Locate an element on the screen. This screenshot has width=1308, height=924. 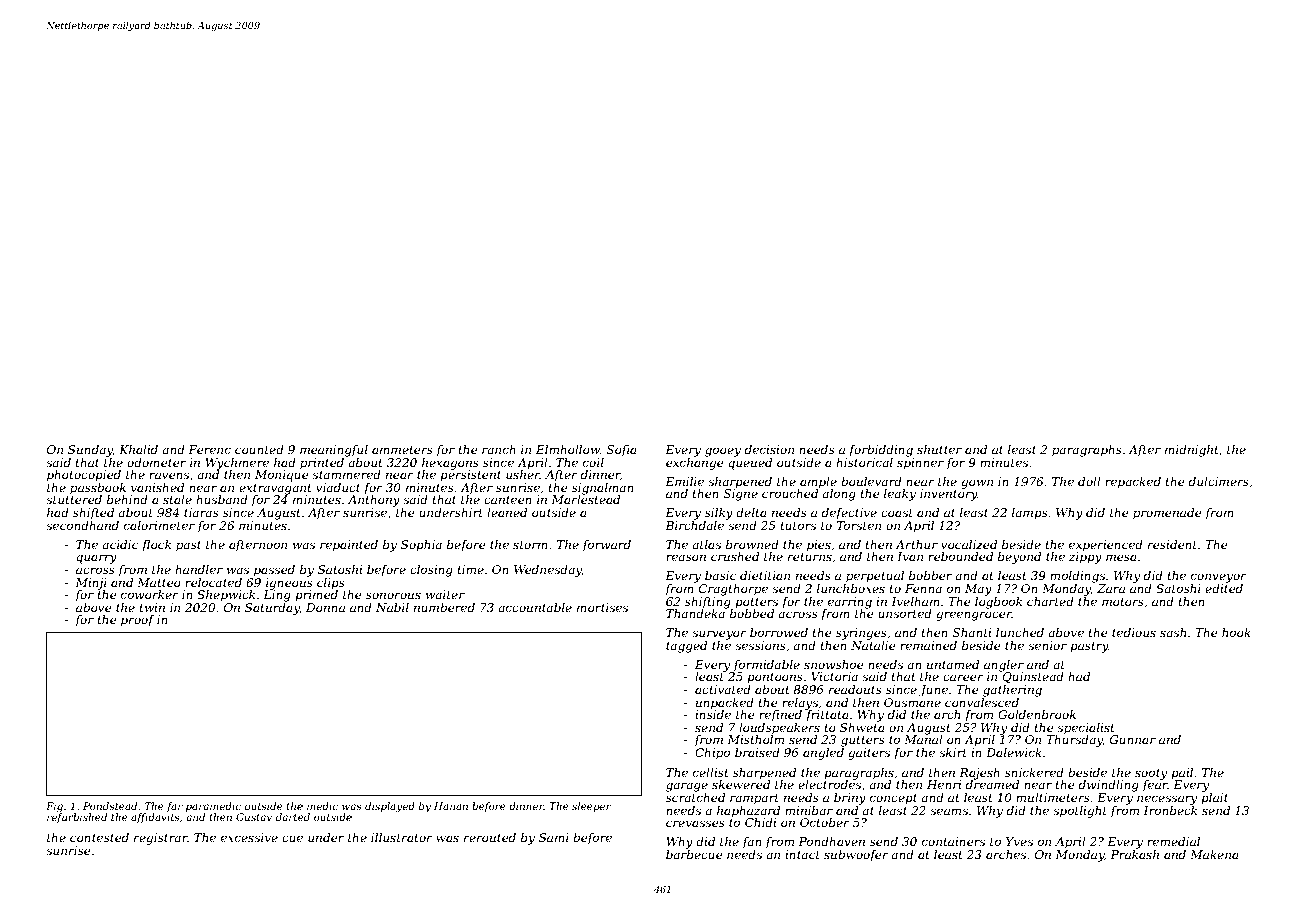
senior is located at coordinates (1047, 645).
